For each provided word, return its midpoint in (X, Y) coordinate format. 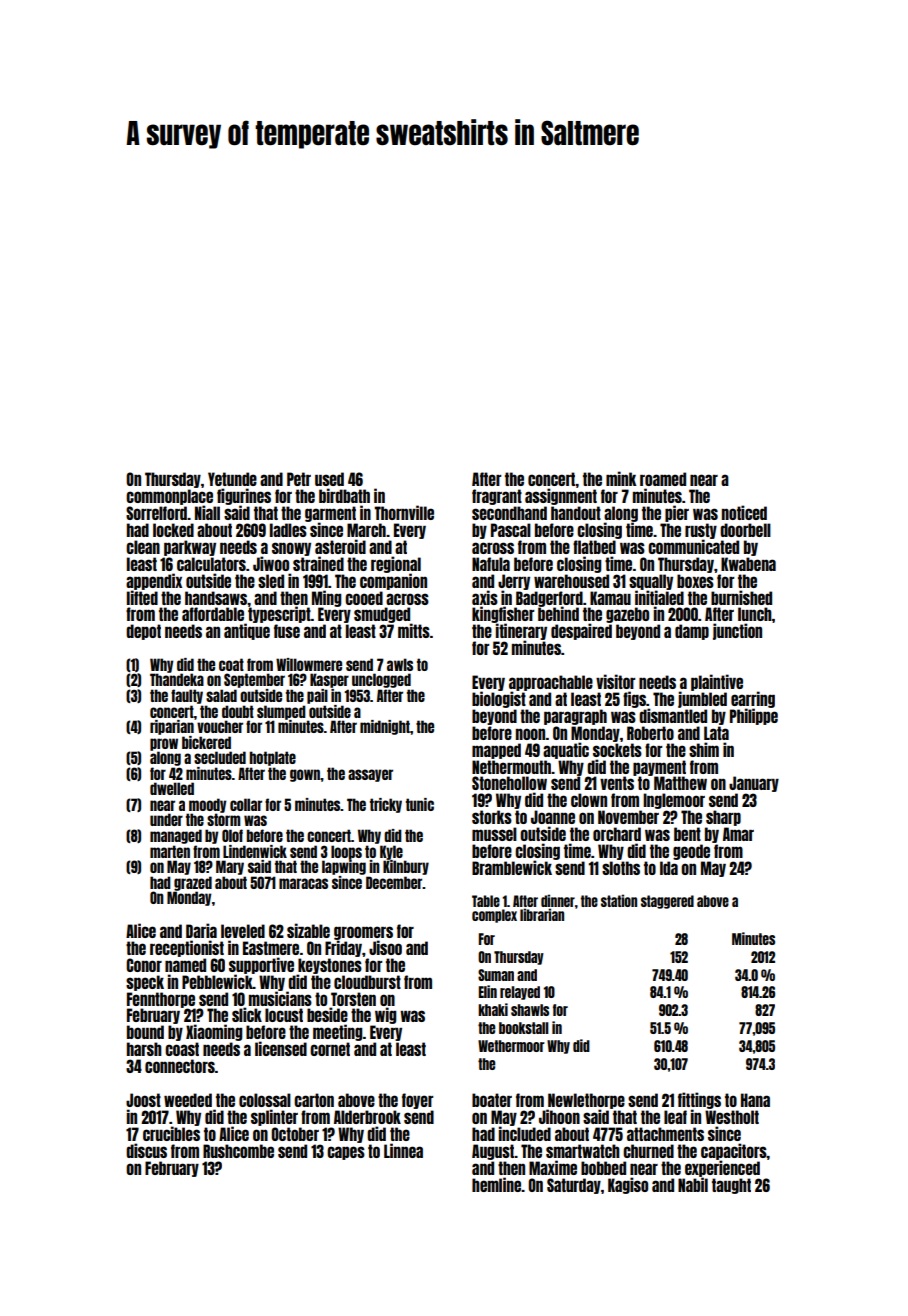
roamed (663, 479)
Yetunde (232, 479)
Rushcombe (238, 1151)
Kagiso (628, 1185)
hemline (496, 1184)
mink (621, 478)
